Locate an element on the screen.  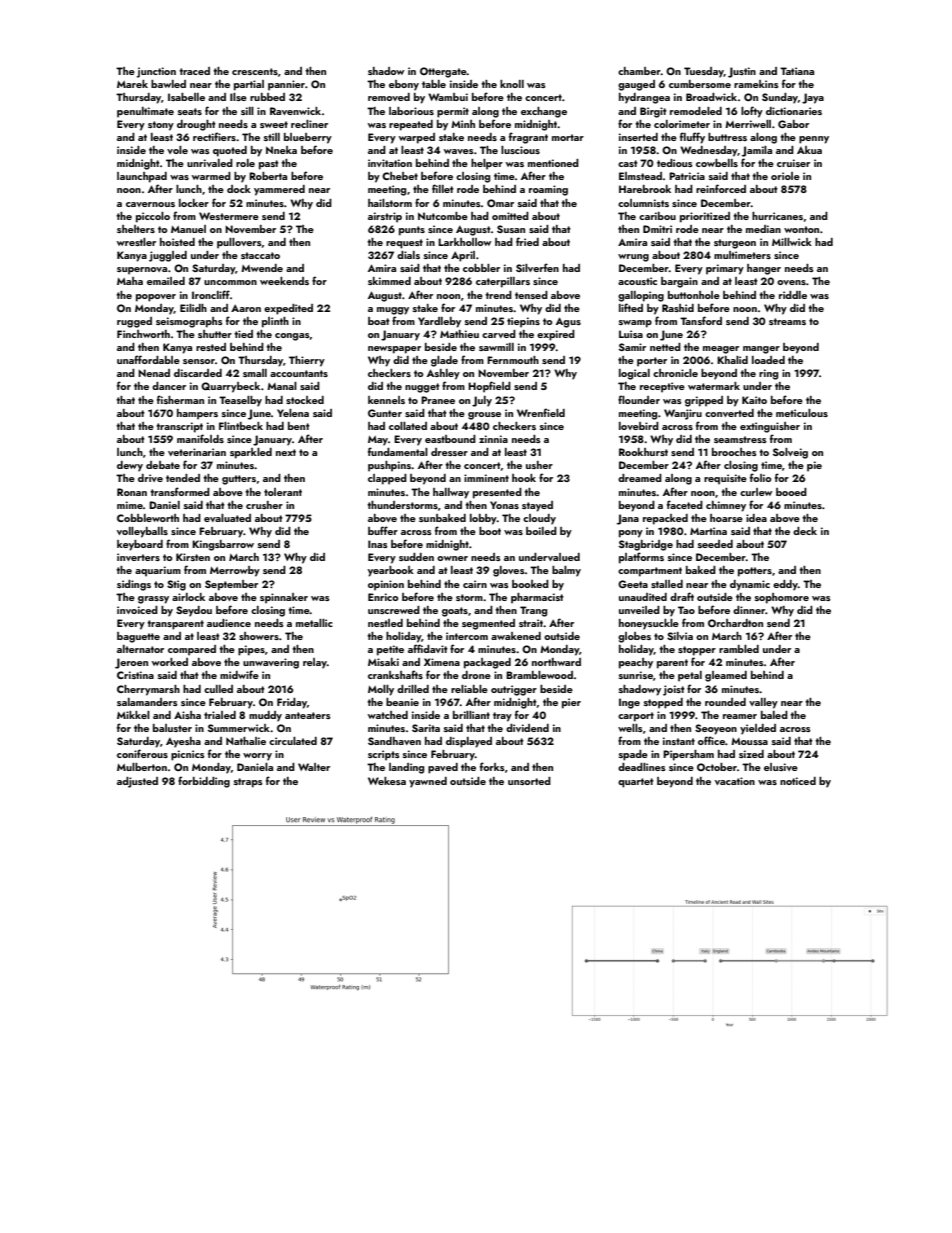
unsorted is located at coordinates (529, 781).
